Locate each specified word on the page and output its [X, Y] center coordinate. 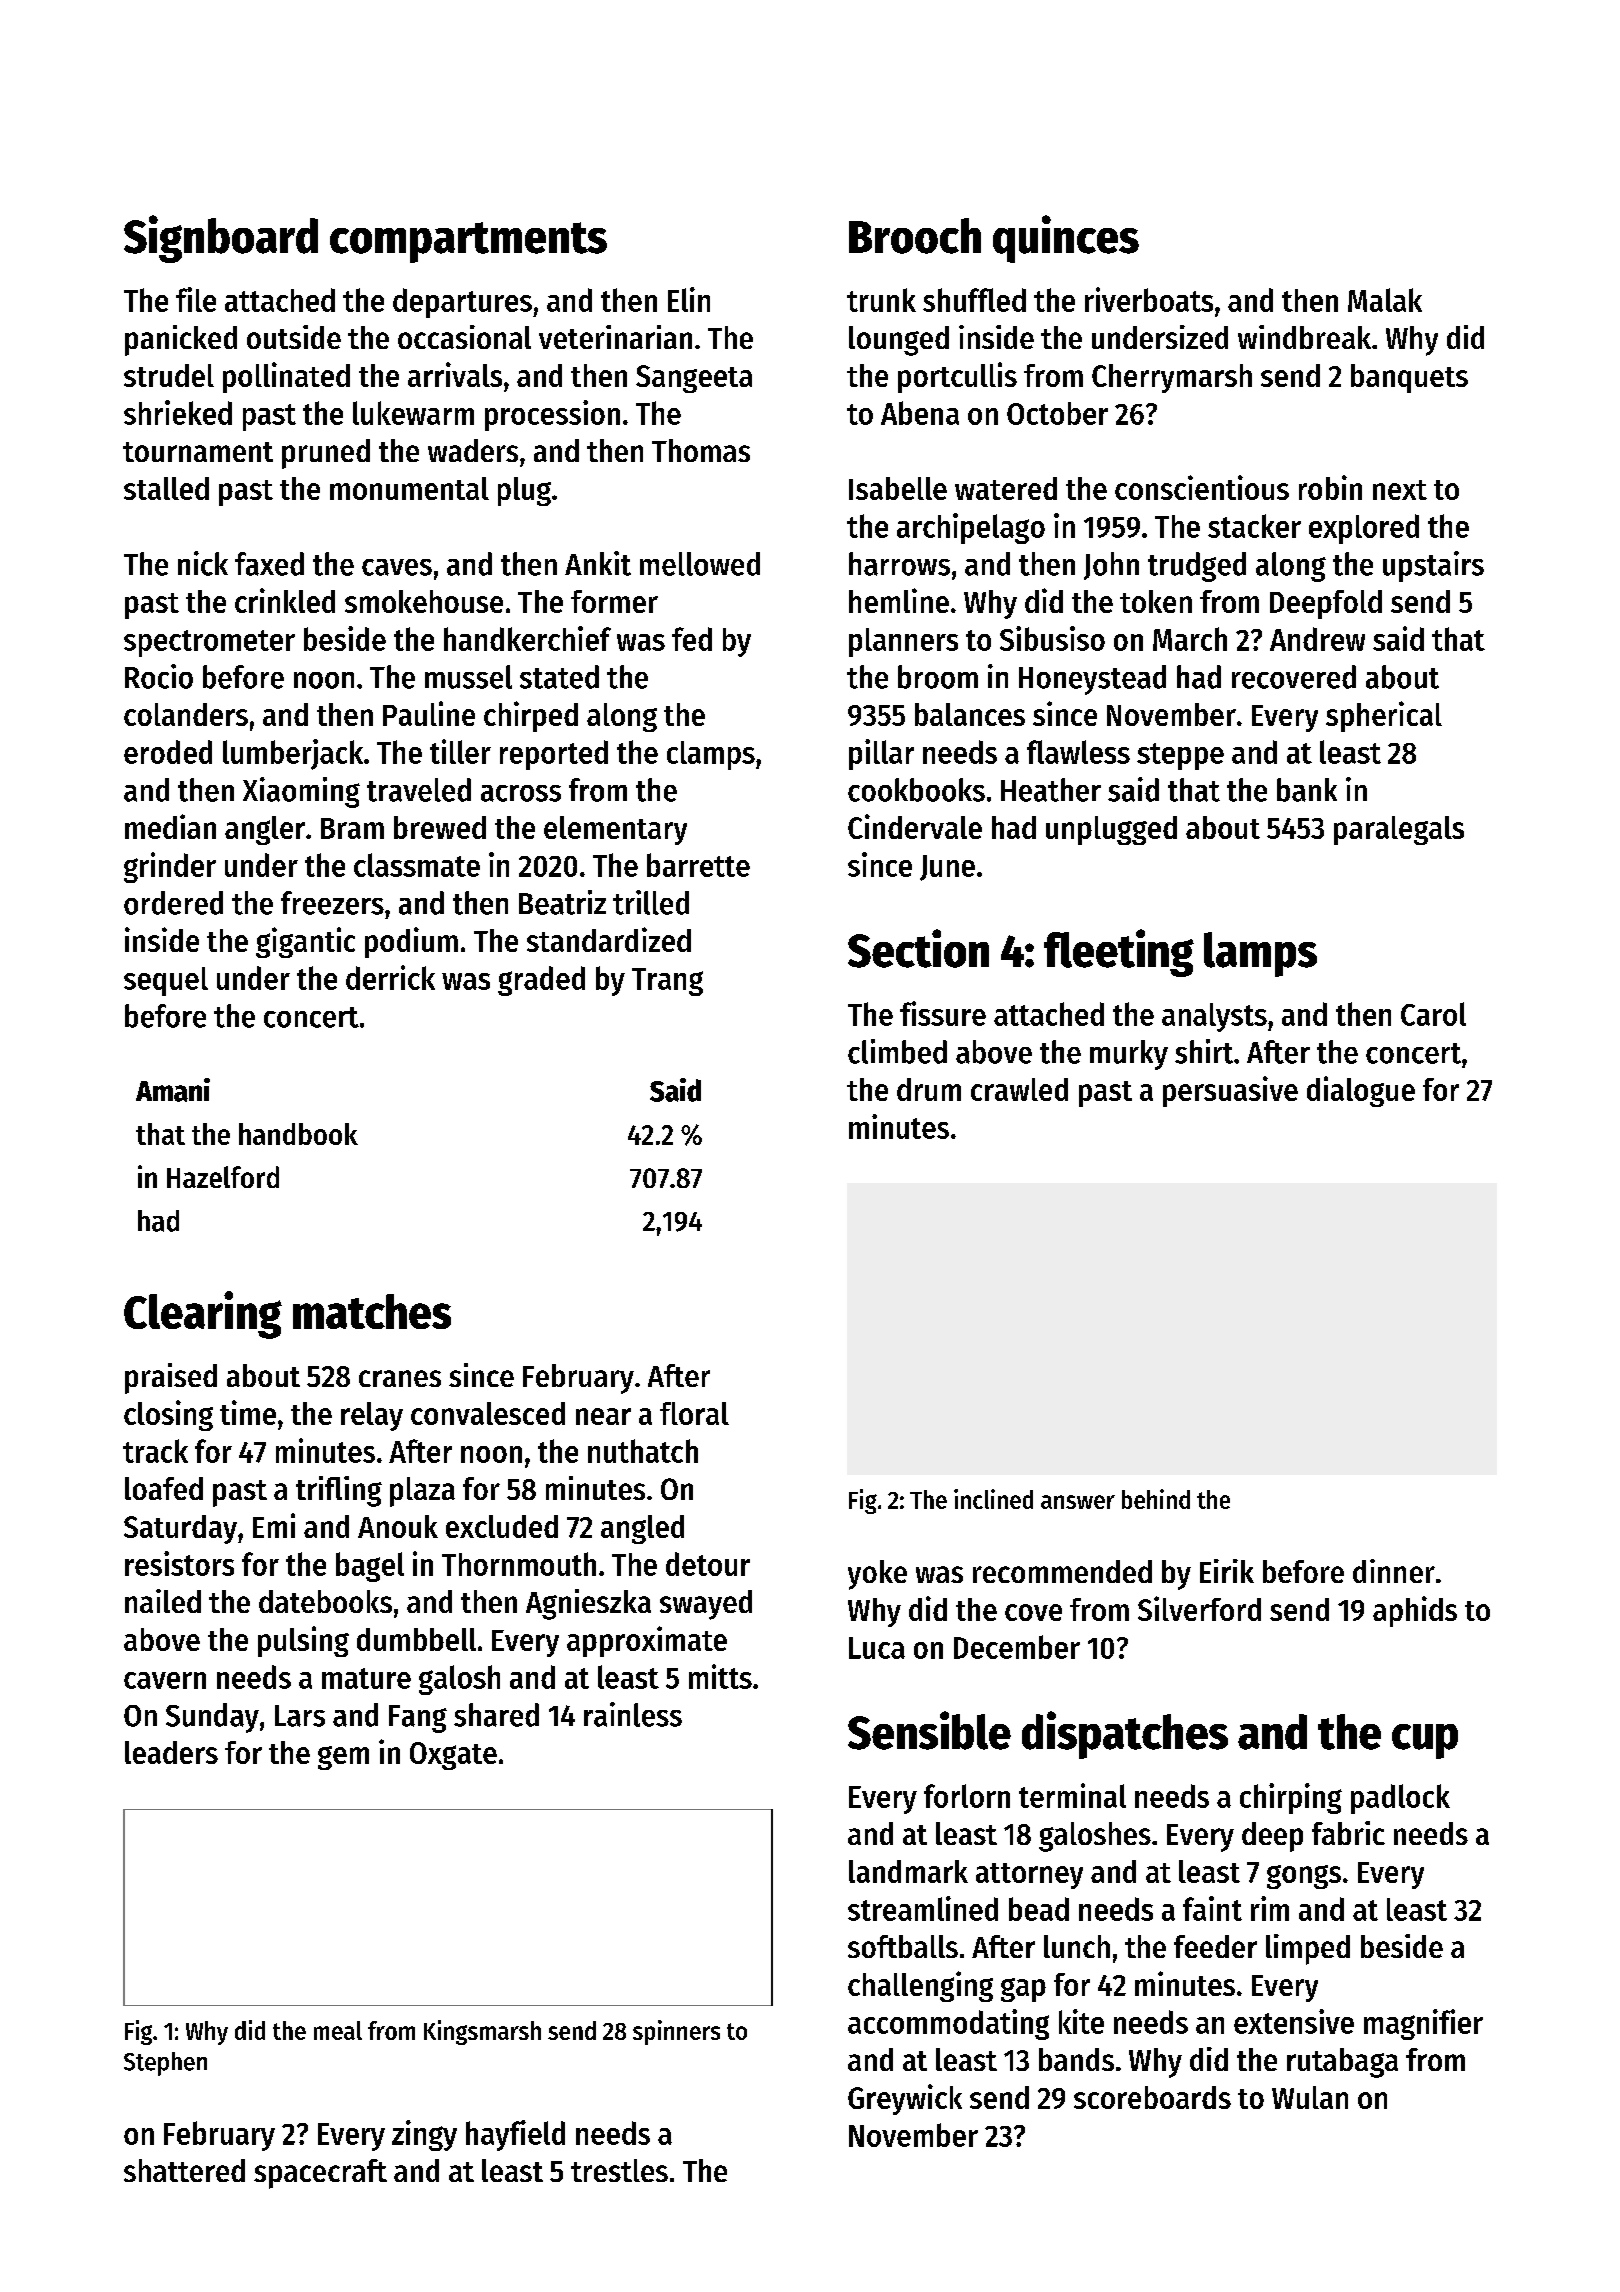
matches [372, 1311]
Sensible [929, 1730]
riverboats [1149, 299]
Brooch [915, 236]
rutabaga [1342, 2063]
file [196, 299]
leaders [171, 1752]
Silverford [1199, 1608]
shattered [184, 2170]
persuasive [1230, 1091]
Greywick [905, 2099]
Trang [667, 982]
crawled [1019, 1089]
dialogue [1361, 1091]
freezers [332, 903]
